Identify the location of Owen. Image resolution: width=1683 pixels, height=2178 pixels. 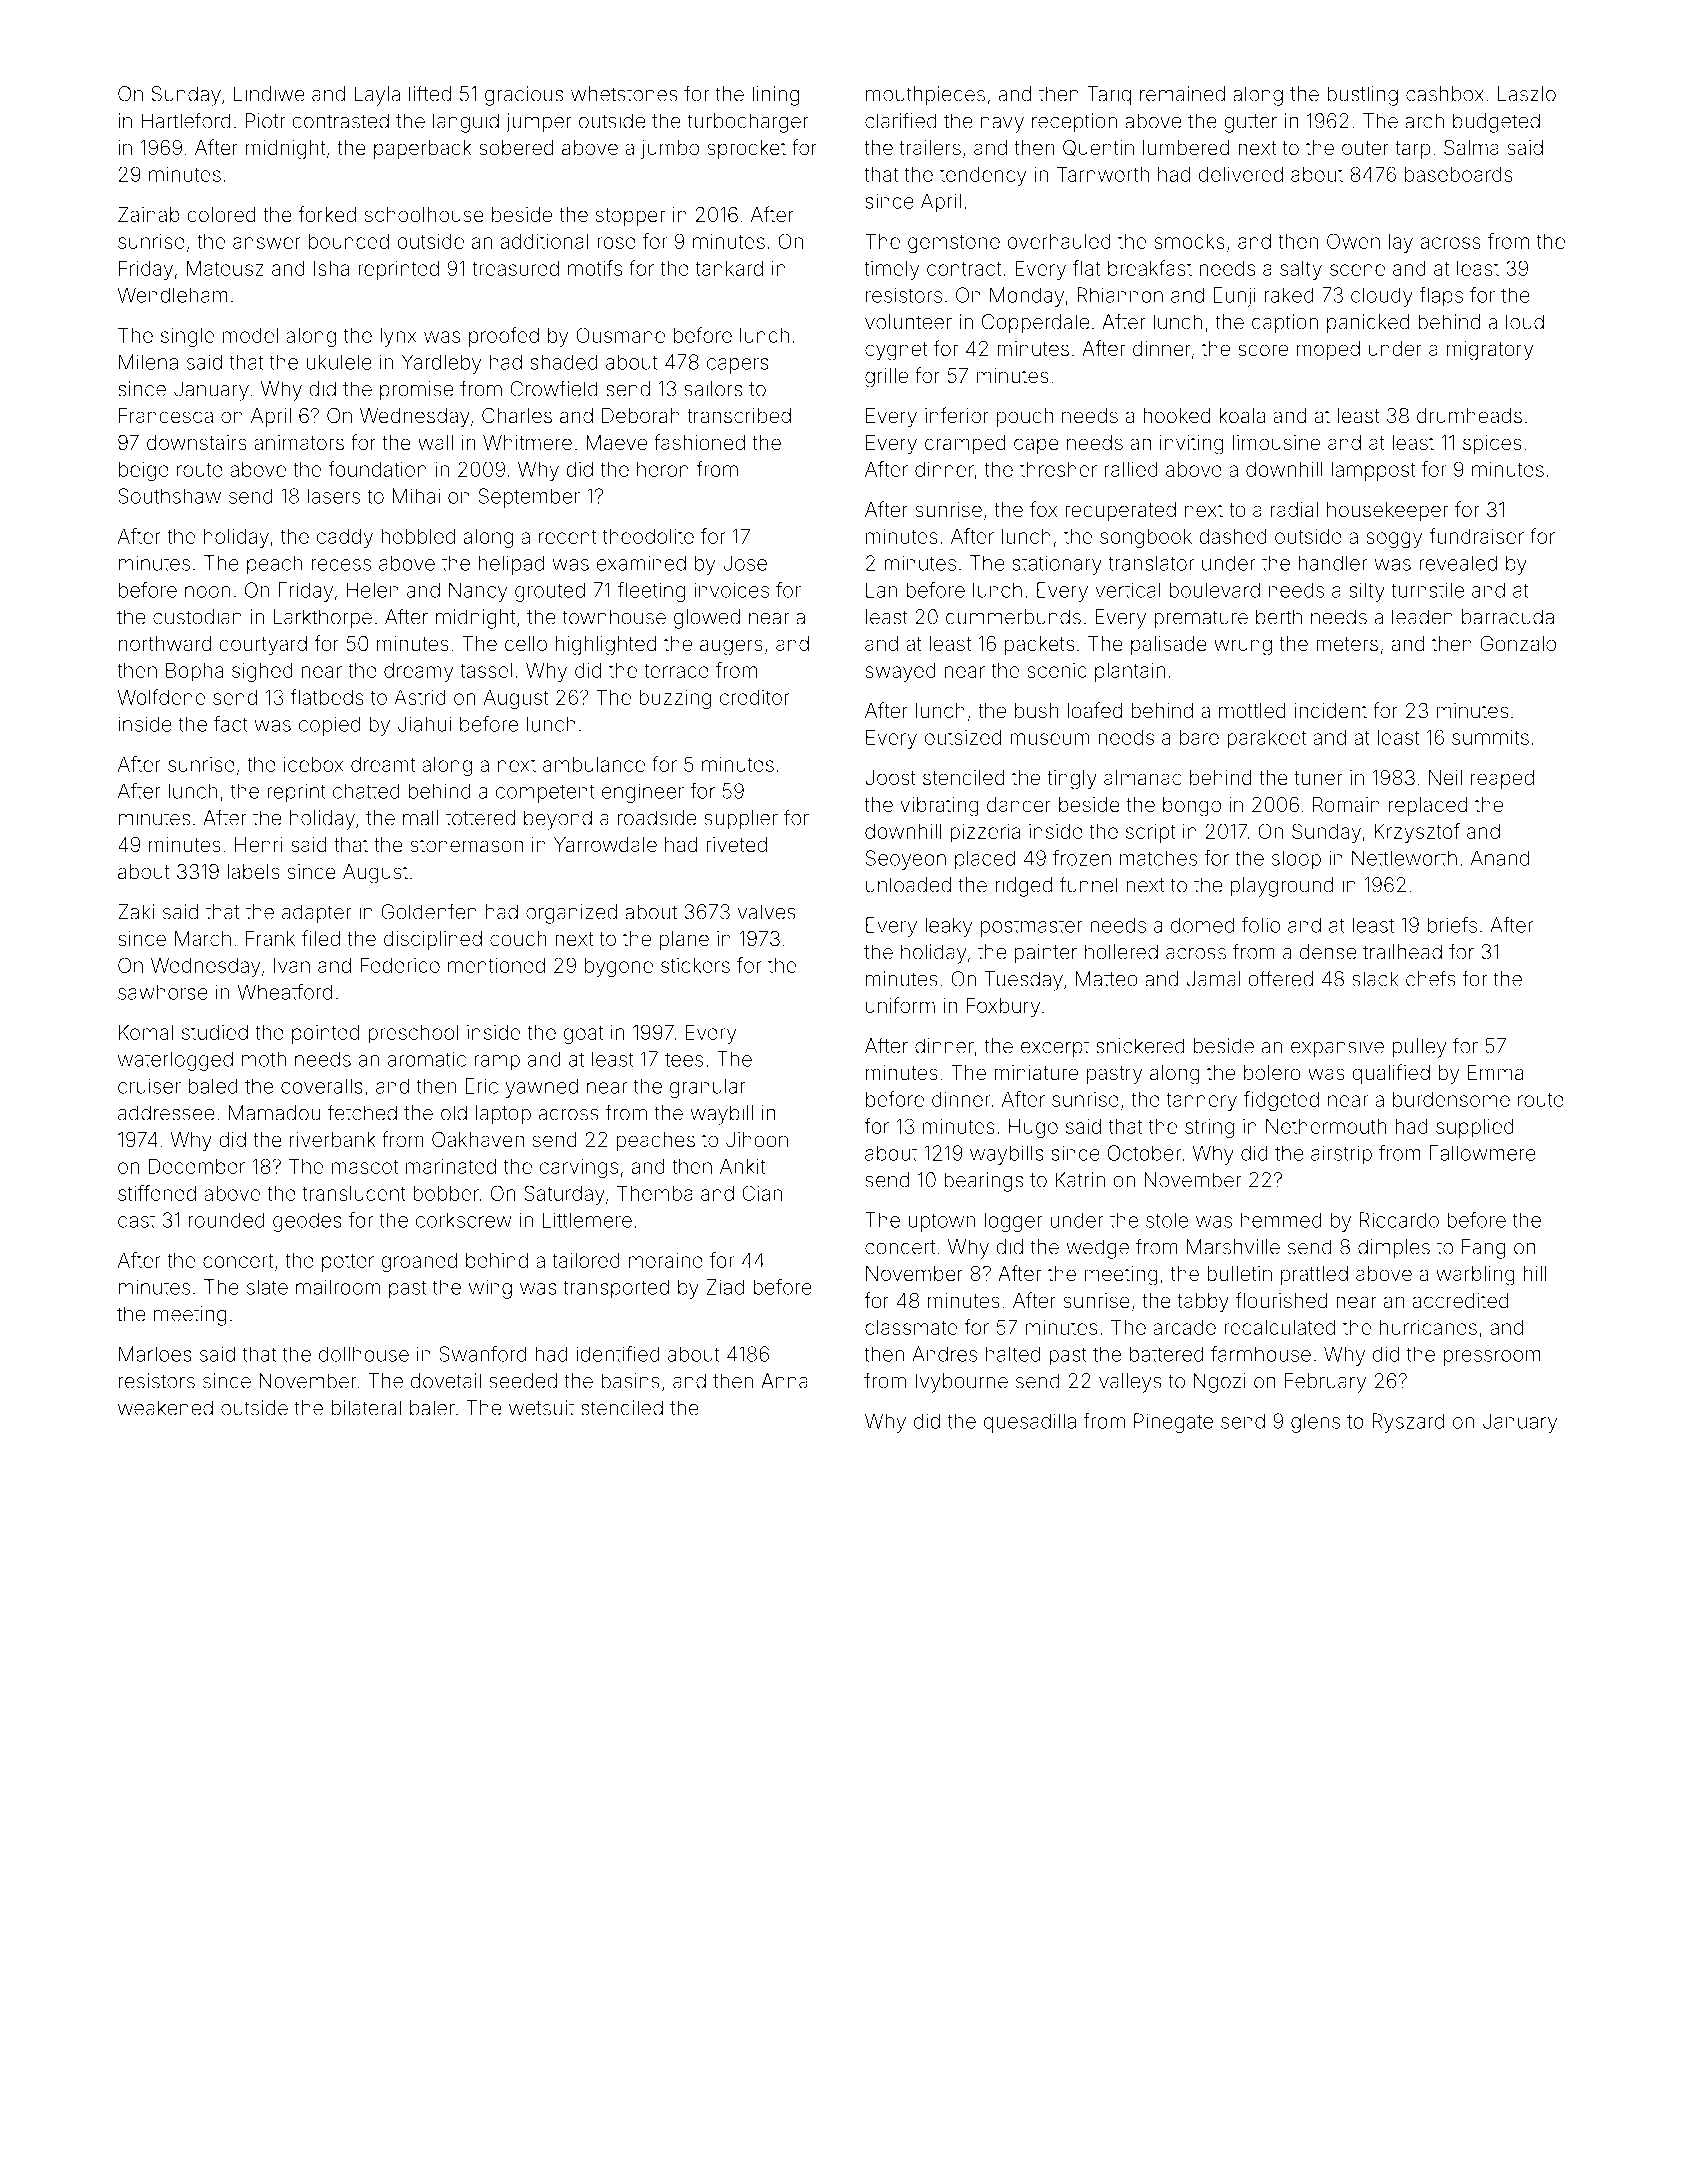
(1353, 241).
